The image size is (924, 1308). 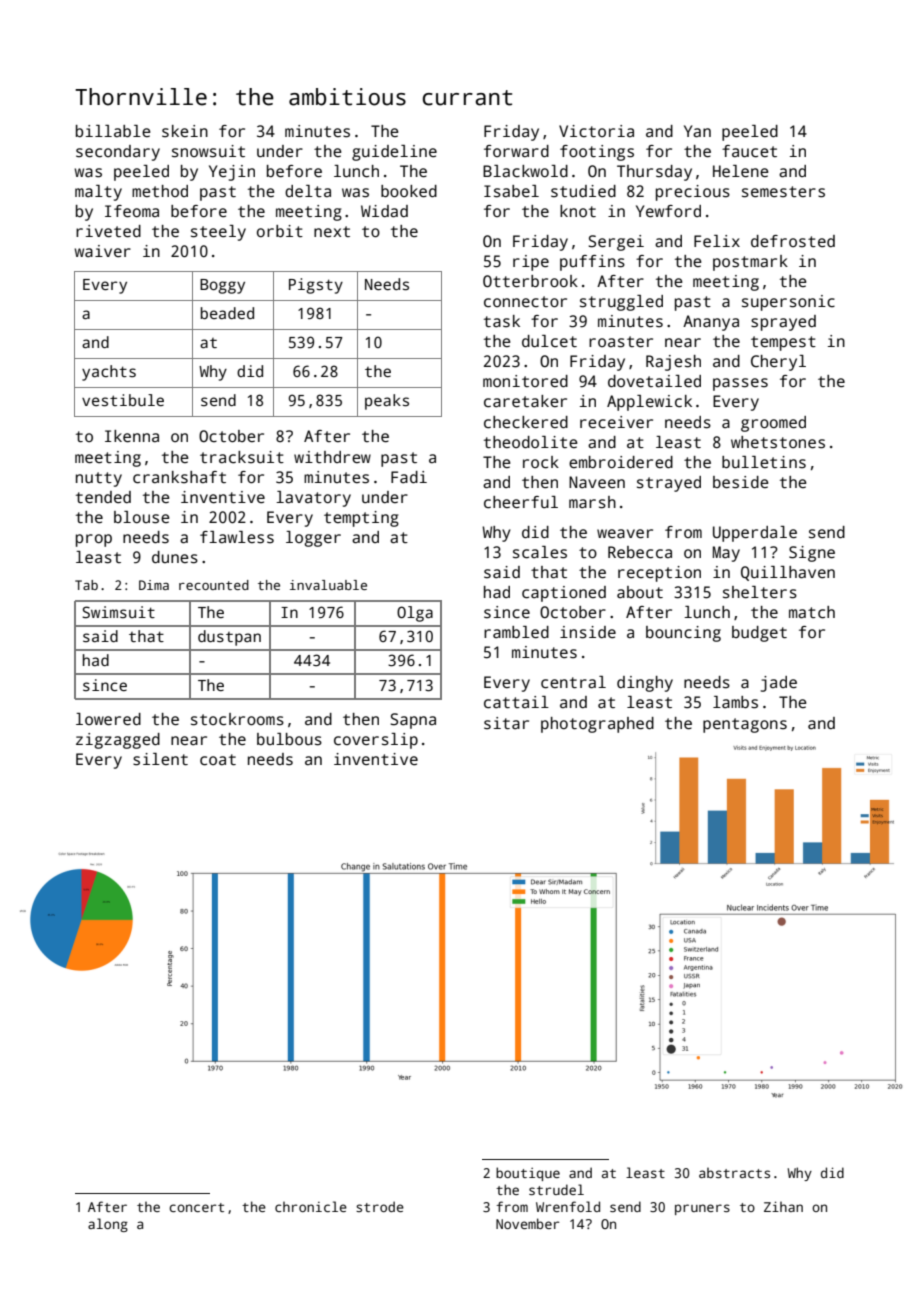 I want to click on reception, so click(x=659, y=574).
